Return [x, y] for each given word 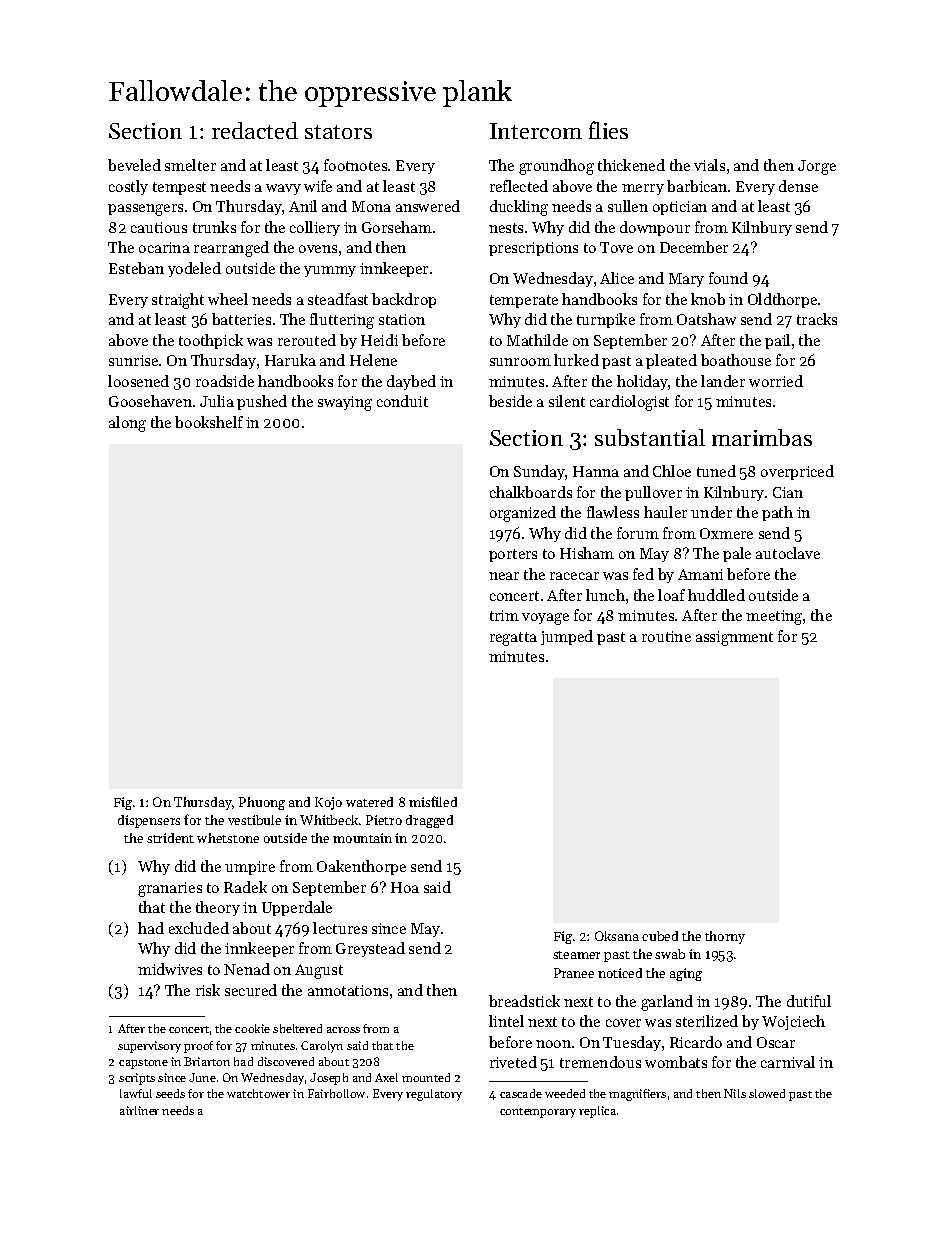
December [694, 247]
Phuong [262, 803]
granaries [170, 889]
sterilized [707, 1021]
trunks [214, 227]
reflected [519, 186]
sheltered [297, 1028]
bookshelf [209, 422]
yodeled [194, 269]
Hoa [405, 887]
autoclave [788, 553]
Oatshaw [706, 319]
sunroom [520, 362]
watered [369, 802]
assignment [734, 638]
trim [504, 615]
